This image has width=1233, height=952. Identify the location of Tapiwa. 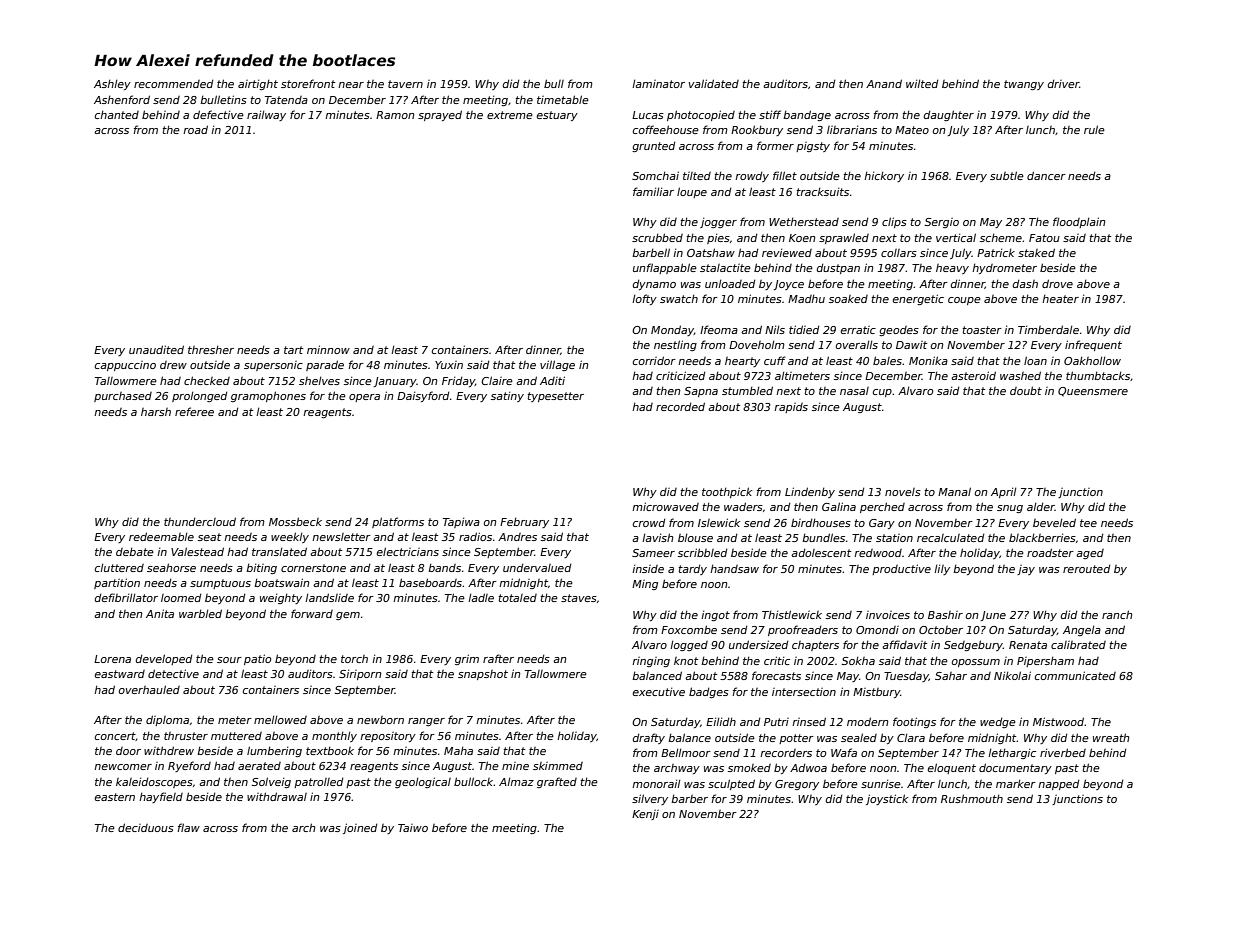
(461, 522).
